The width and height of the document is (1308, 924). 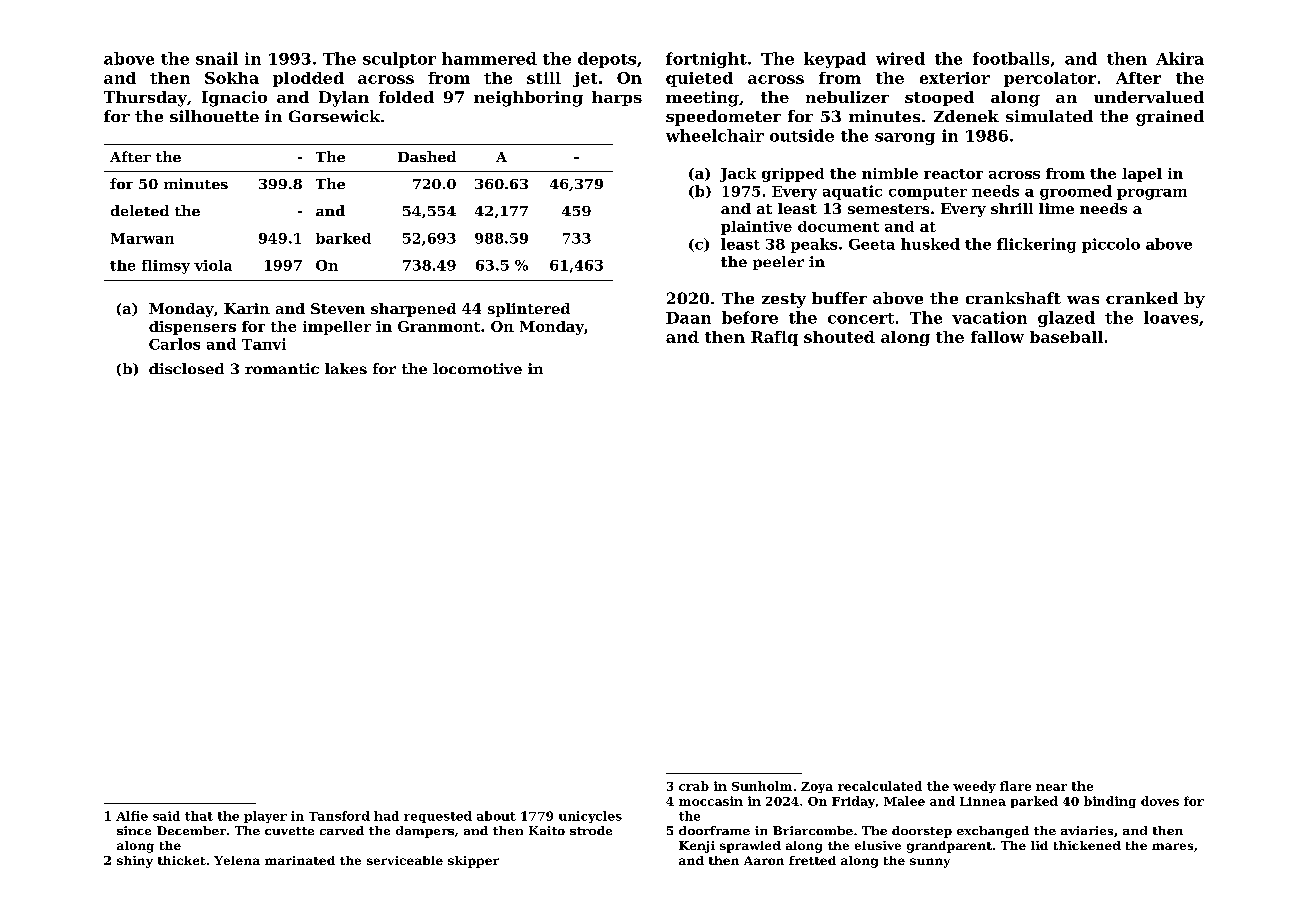 I want to click on romantic, so click(x=282, y=368).
